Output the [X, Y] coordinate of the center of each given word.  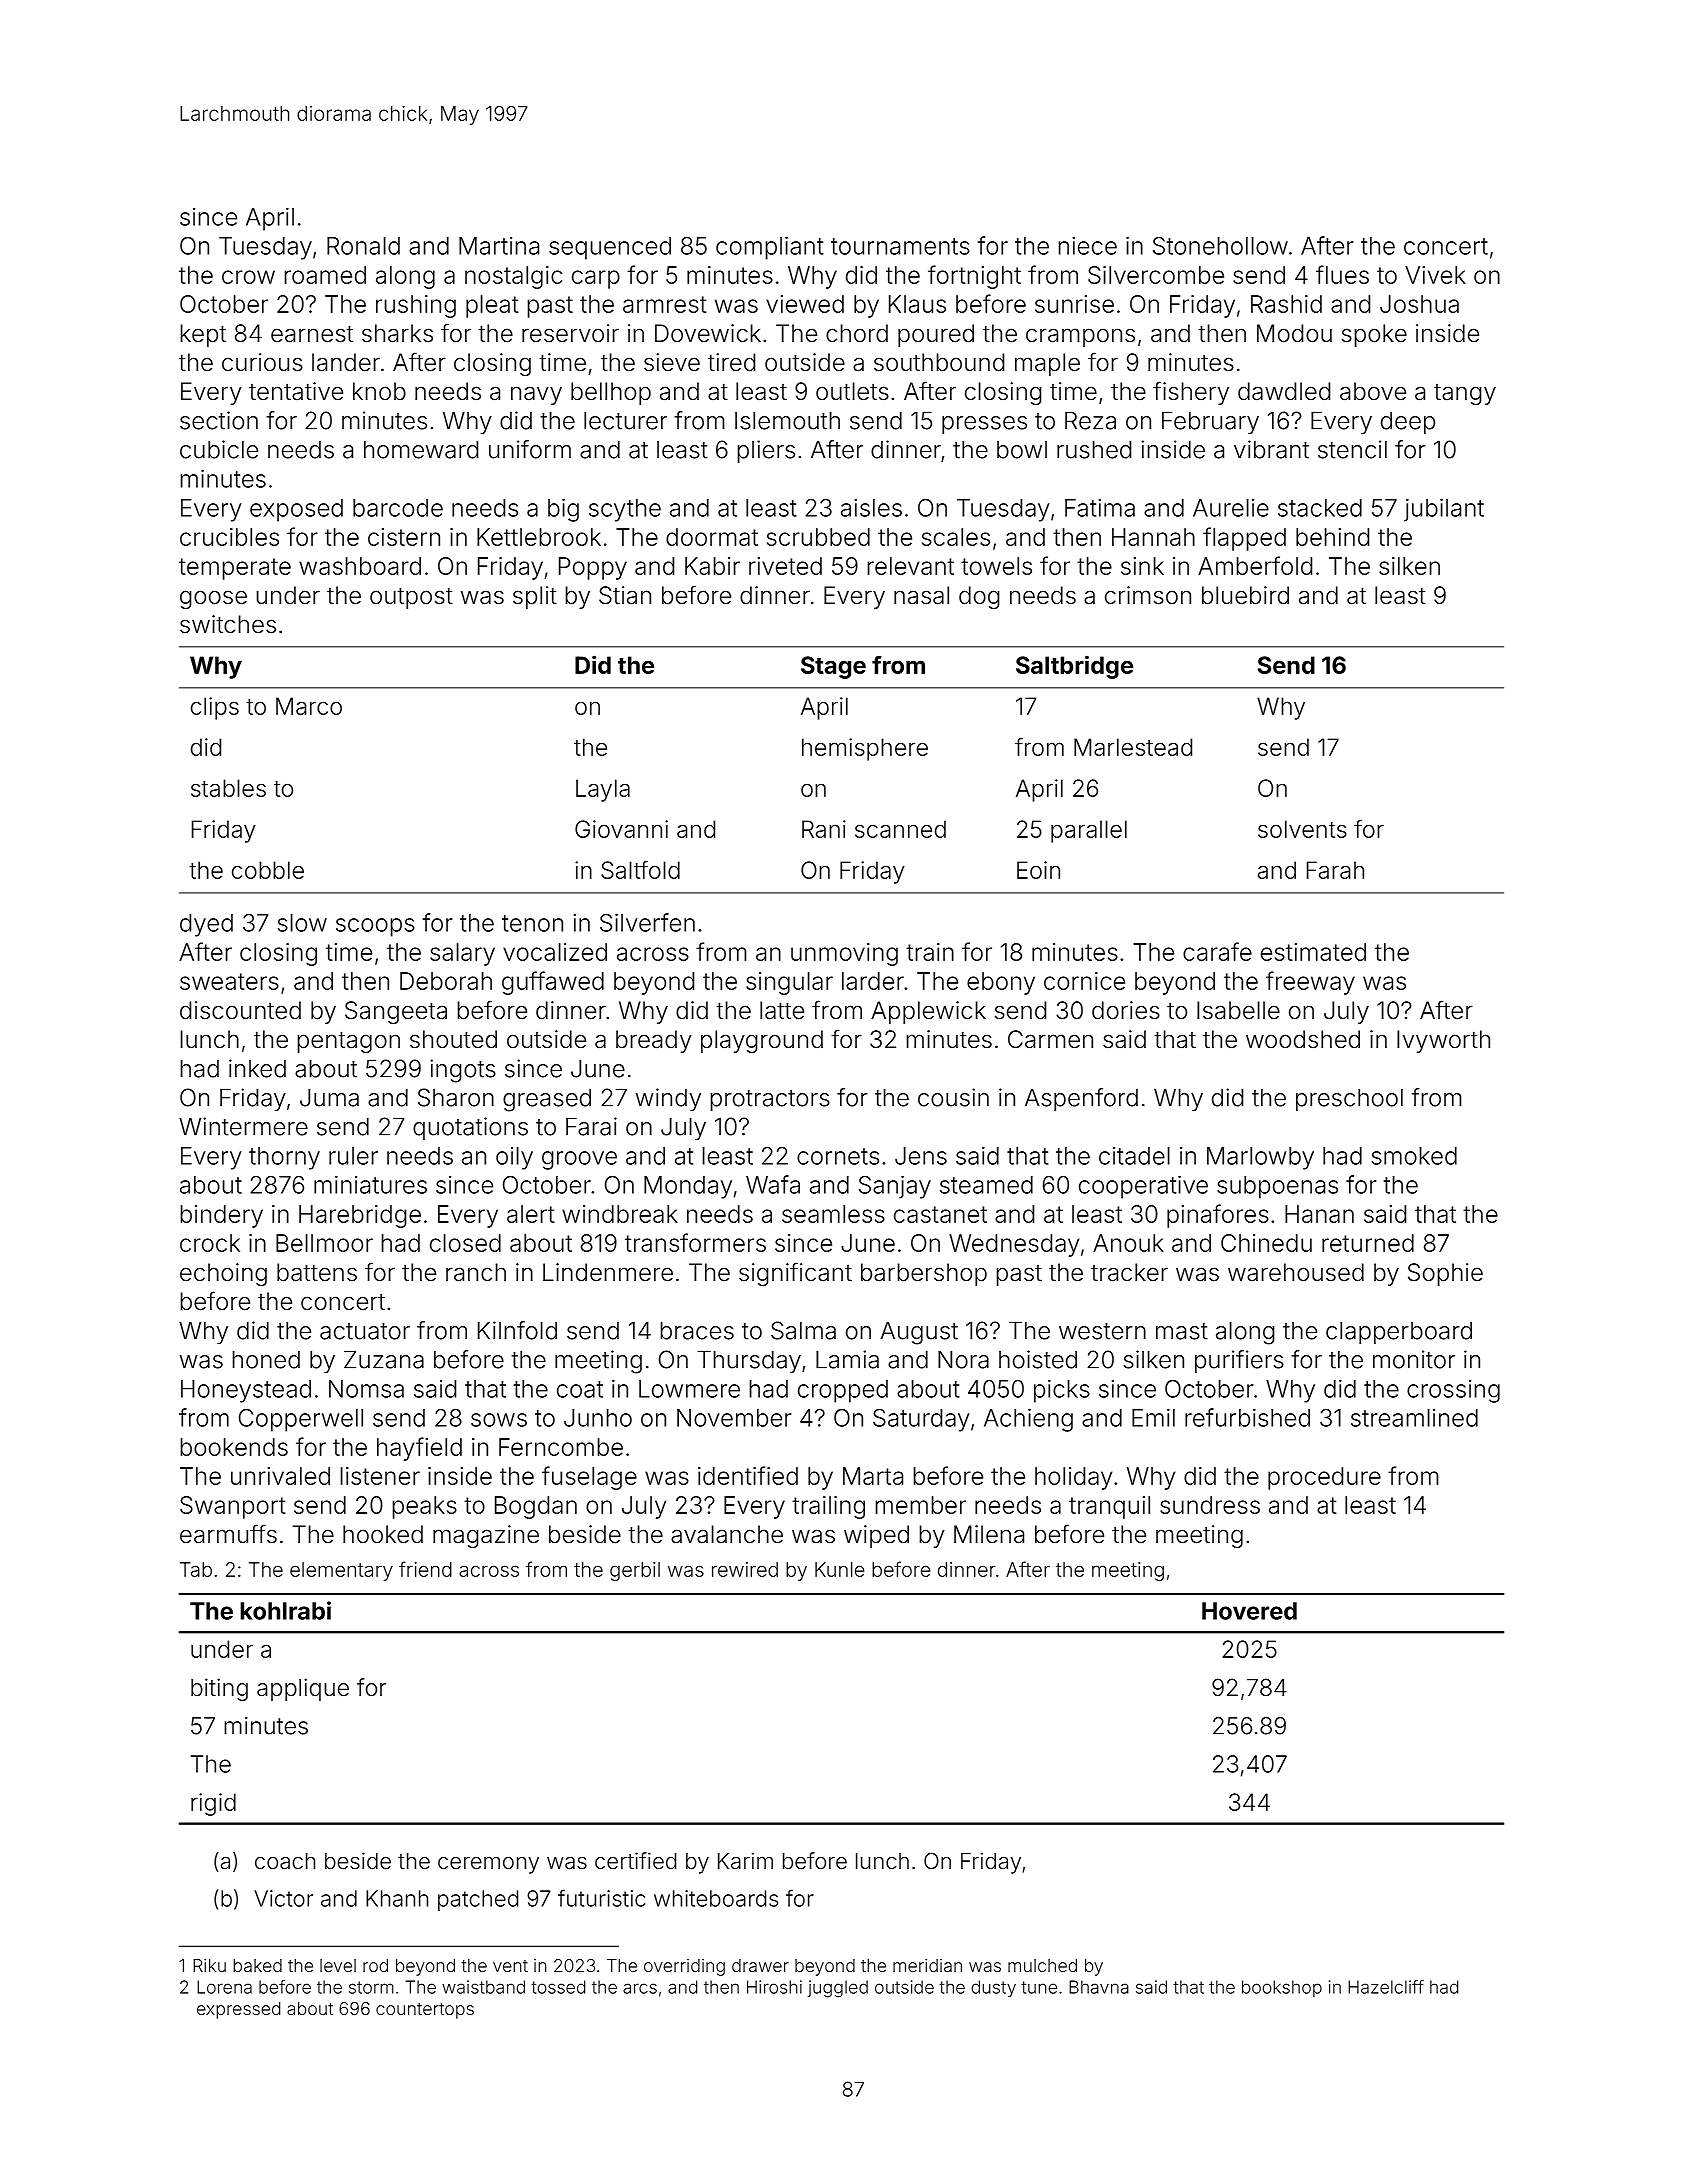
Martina [499, 246]
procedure [1324, 1478]
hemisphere [865, 749]
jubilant [1444, 510]
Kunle [839, 1569]
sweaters [229, 981]
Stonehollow [1220, 246]
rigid [213, 1804]
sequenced [610, 248]
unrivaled [280, 1476]
